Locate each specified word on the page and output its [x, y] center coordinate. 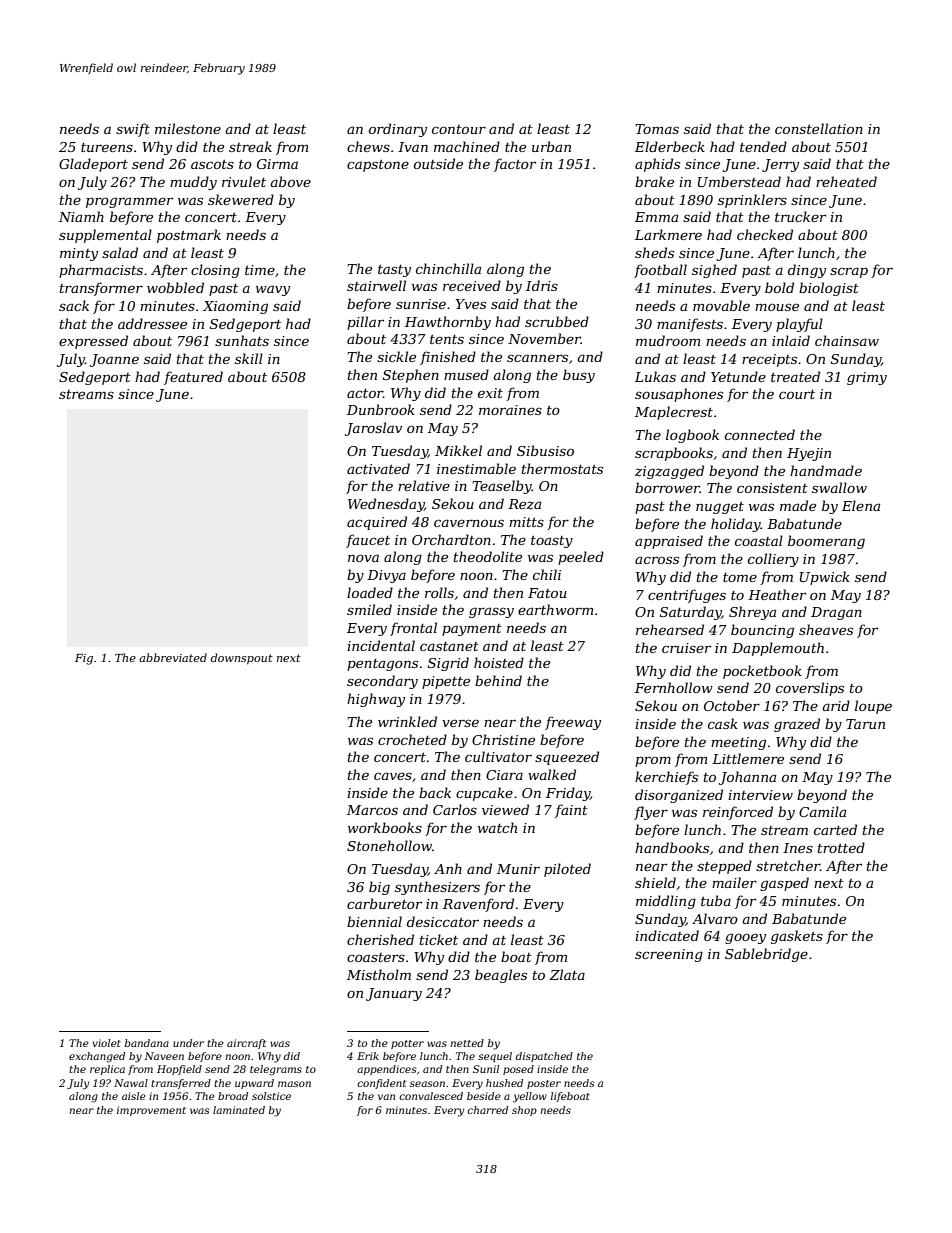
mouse [777, 307]
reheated [846, 181]
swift [133, 130]
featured [193, 378]
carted [835, 829]
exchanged [97, 1057]
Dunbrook [381, 409]
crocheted [412, 739]
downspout [242, 659]
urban [551, 146]
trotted [841, 847]
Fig [84, 659]
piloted [567, 870]
